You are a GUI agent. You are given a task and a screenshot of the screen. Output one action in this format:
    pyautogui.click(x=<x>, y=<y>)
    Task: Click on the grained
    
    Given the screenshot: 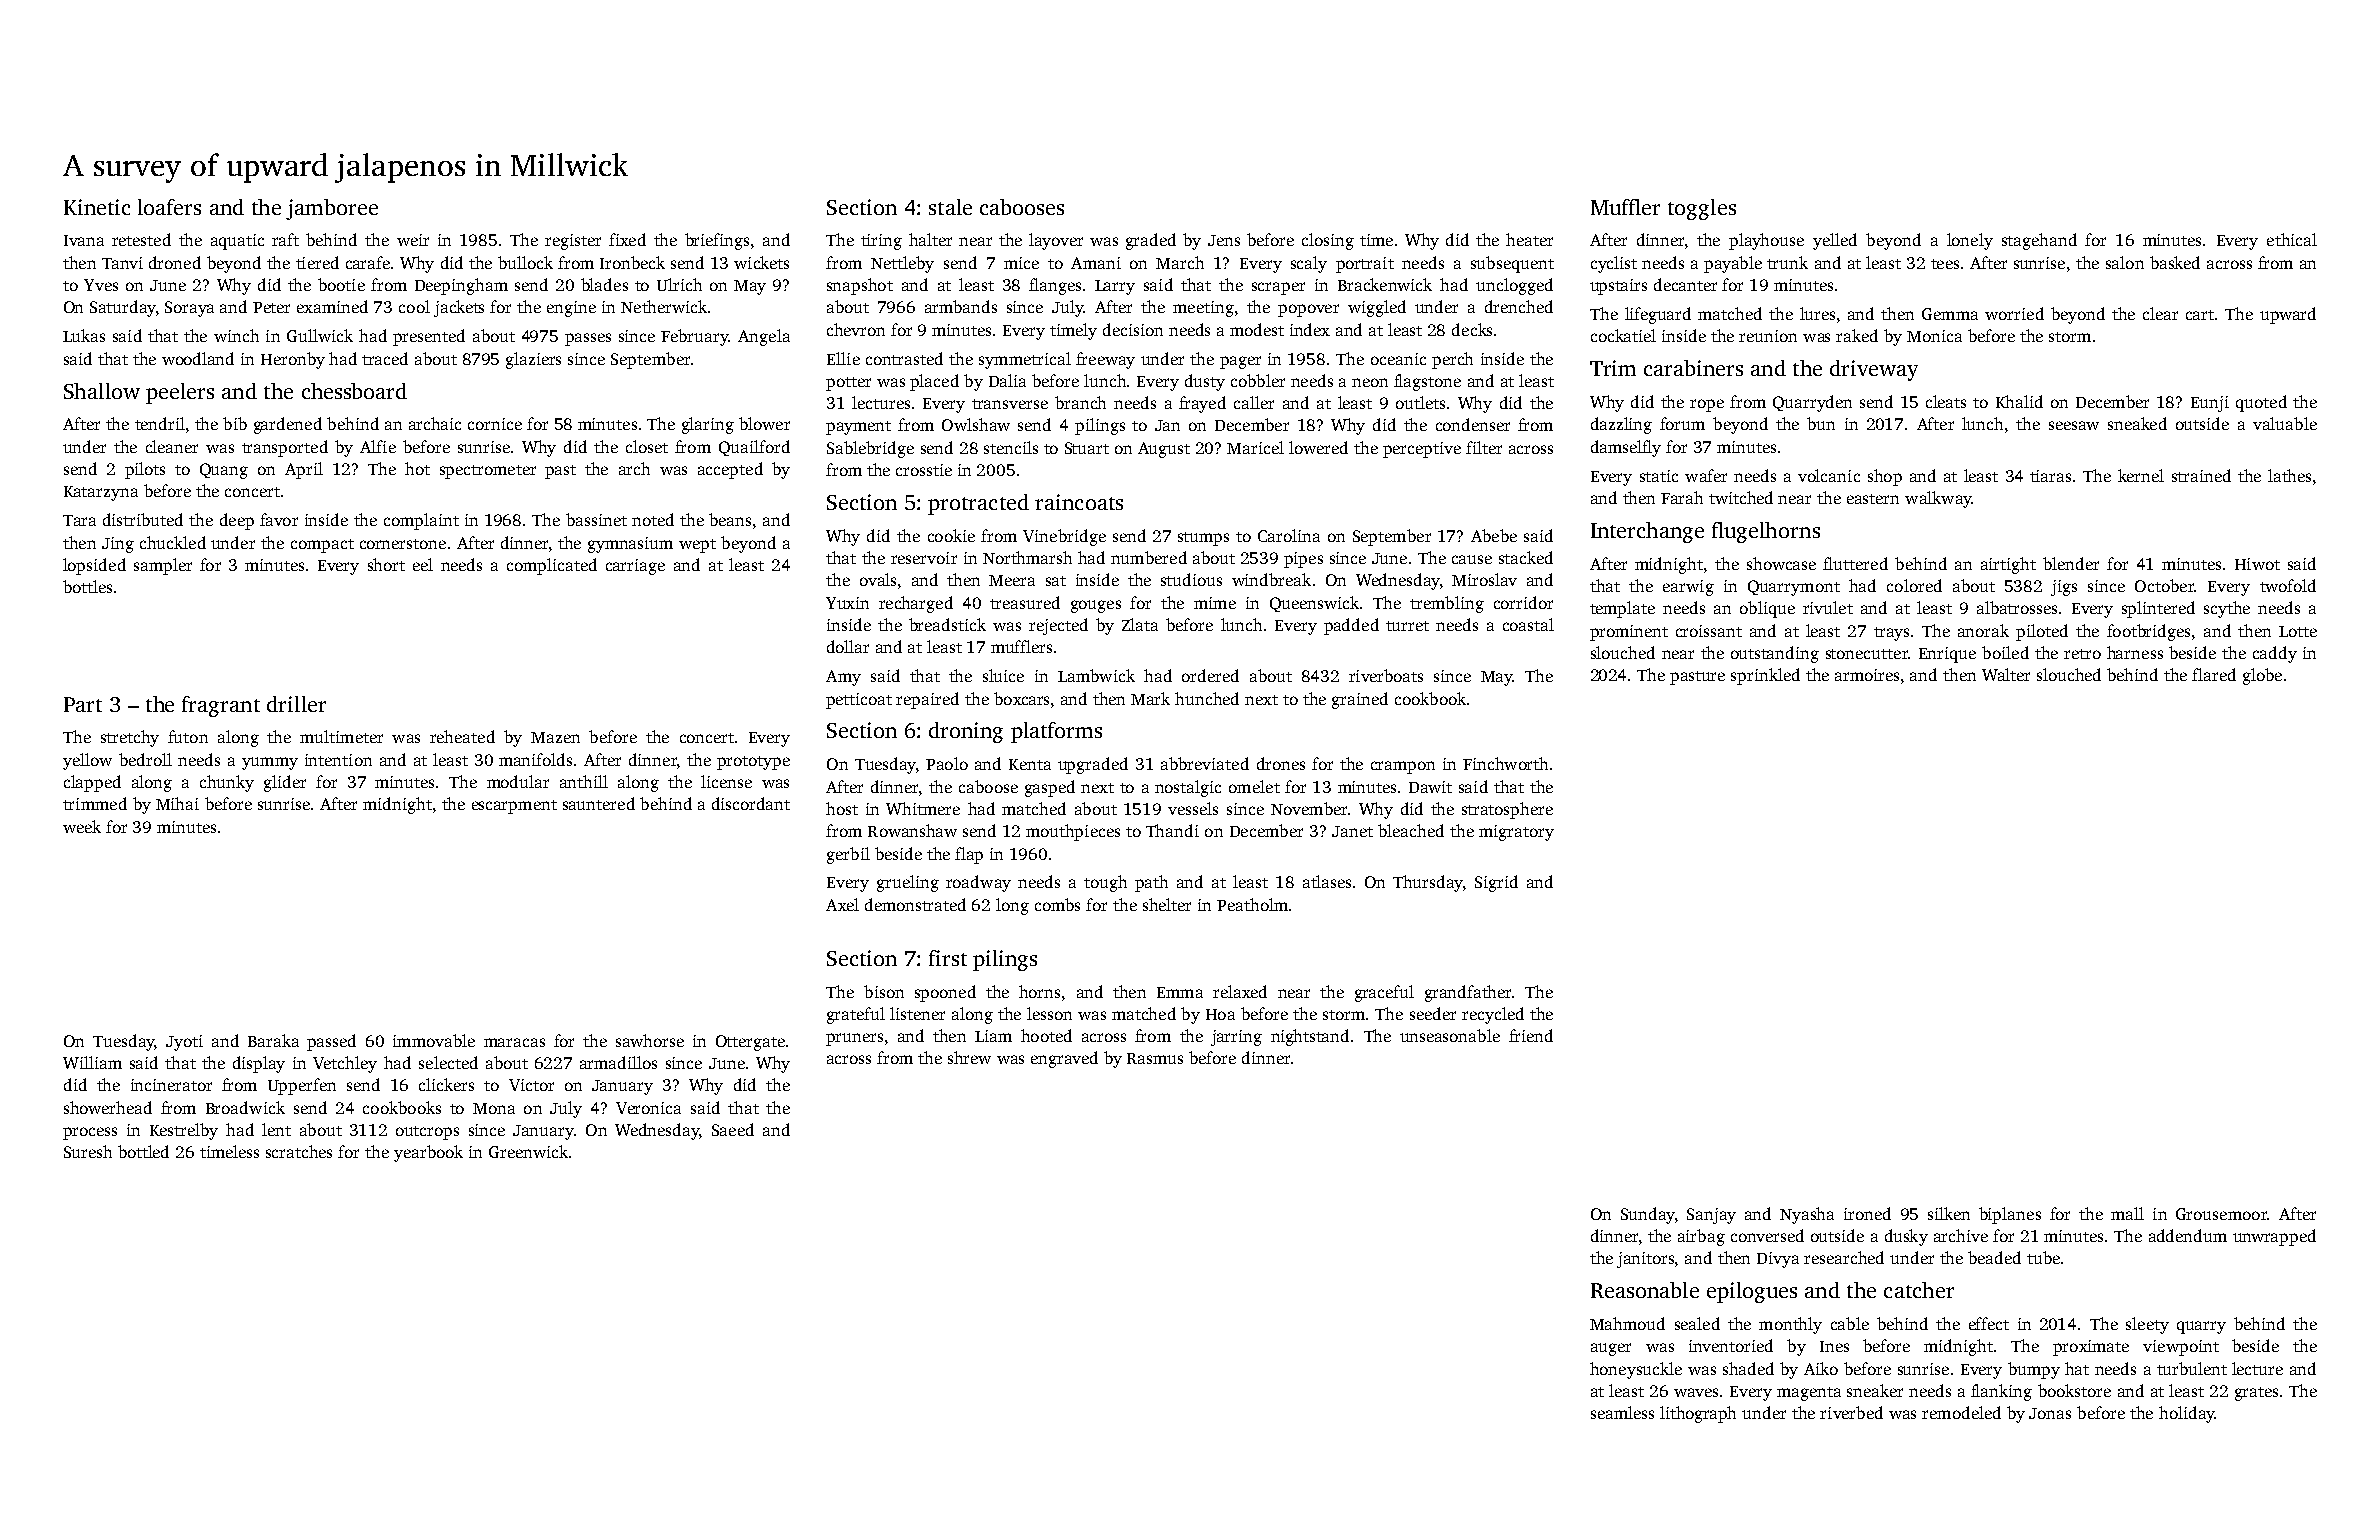 What is the action you would take?
    pyautogui.click(x=1360, y=700)
